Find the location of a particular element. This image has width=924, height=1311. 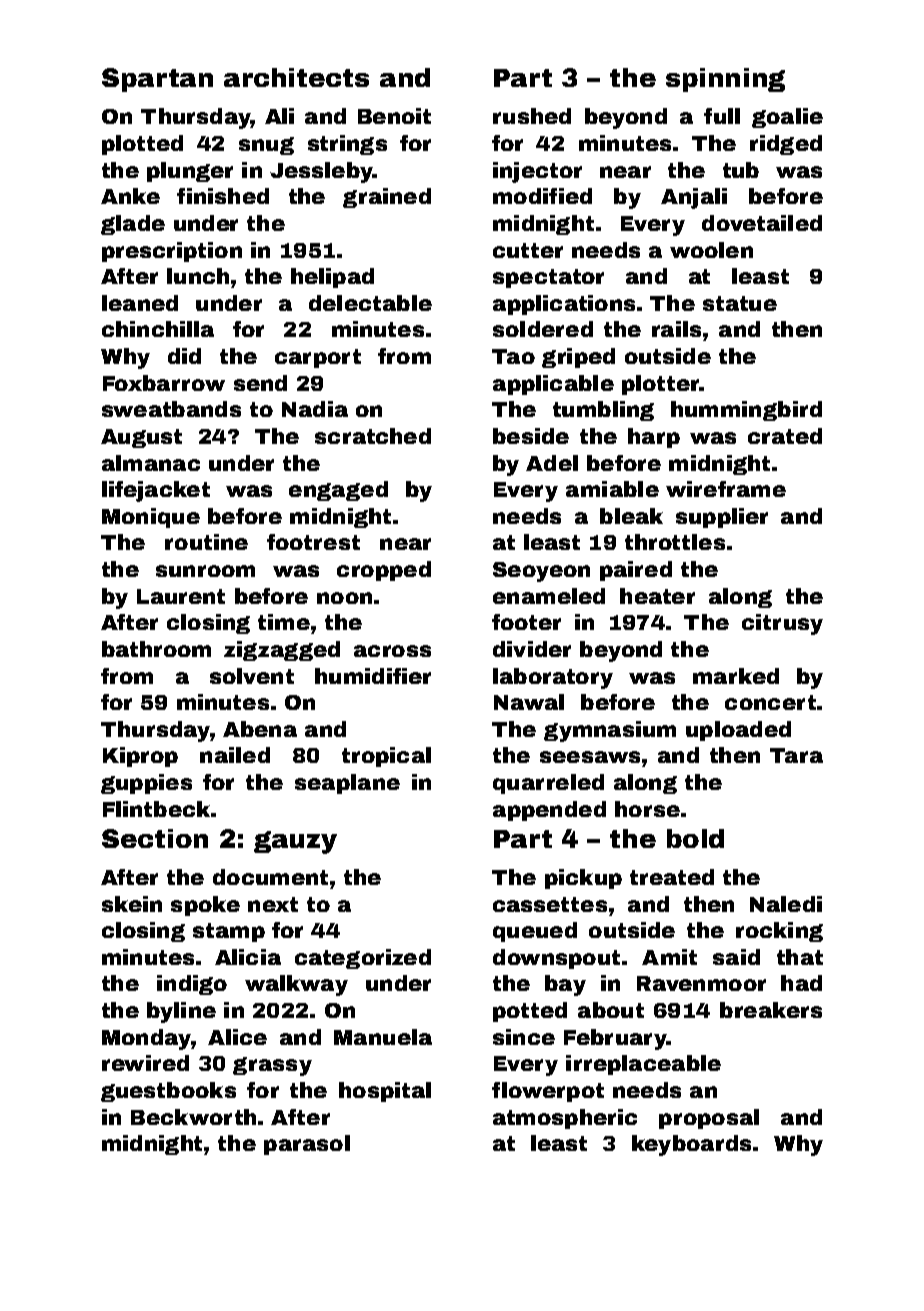

Abena is located at coordinates (260, 729).
